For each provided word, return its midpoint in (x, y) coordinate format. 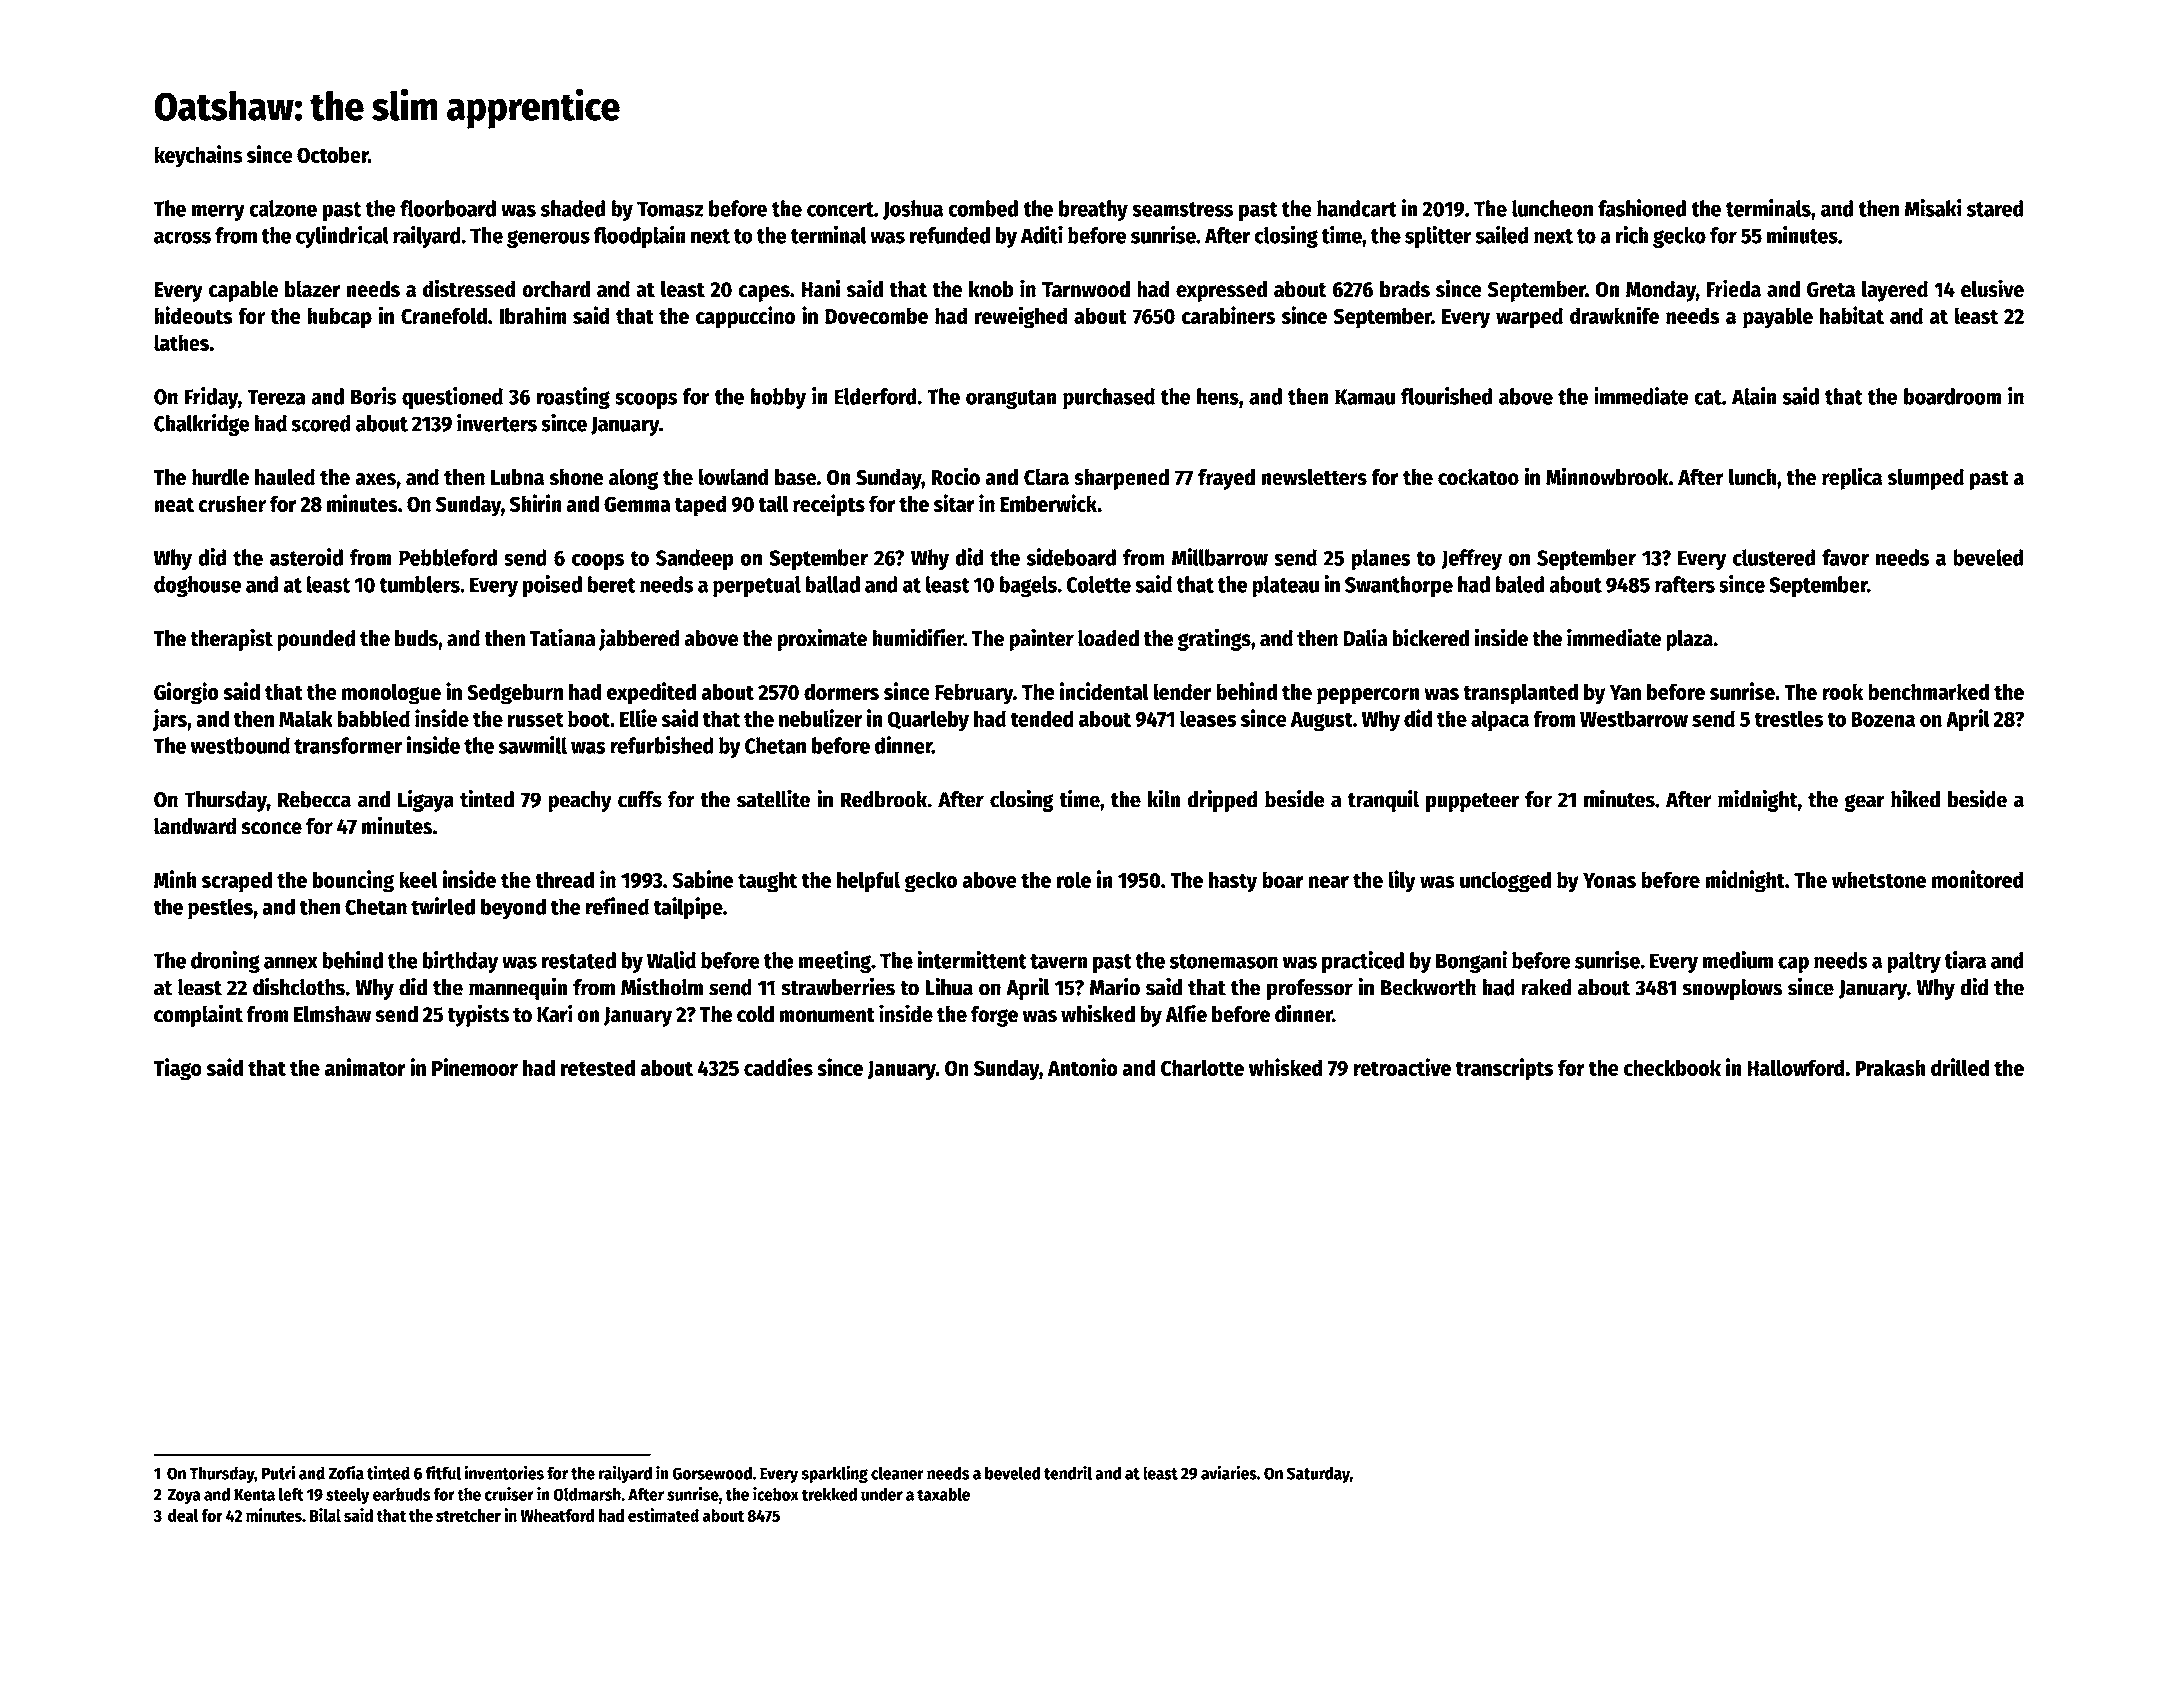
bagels (1028, 587)
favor (1845, 557)
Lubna (517, 477)
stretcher (468, 1515)
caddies (778, 1067)
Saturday (1318, 1474)
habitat (1852, 315)
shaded (573, 208)
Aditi (1042, 235)
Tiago (178, 1069)
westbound (240, 745)
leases (1208, 718)
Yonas (1609, 880)
